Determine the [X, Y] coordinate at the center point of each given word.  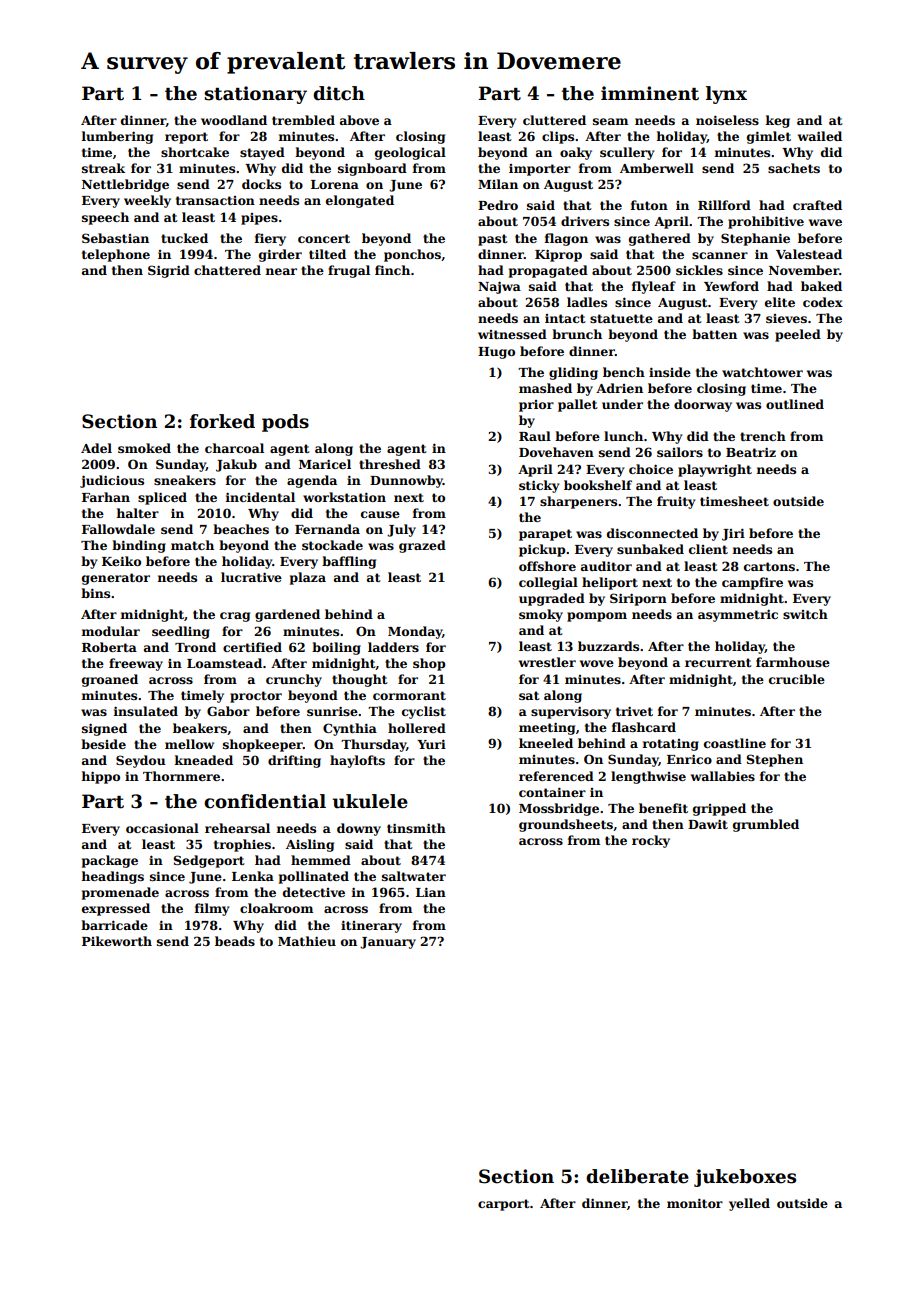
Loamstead [224, 663]
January [388, 943]
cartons [769, 566]
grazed [422, 546]
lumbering [117, 137]
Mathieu [307, 941]
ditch [339, 93]
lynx [726, 95]
